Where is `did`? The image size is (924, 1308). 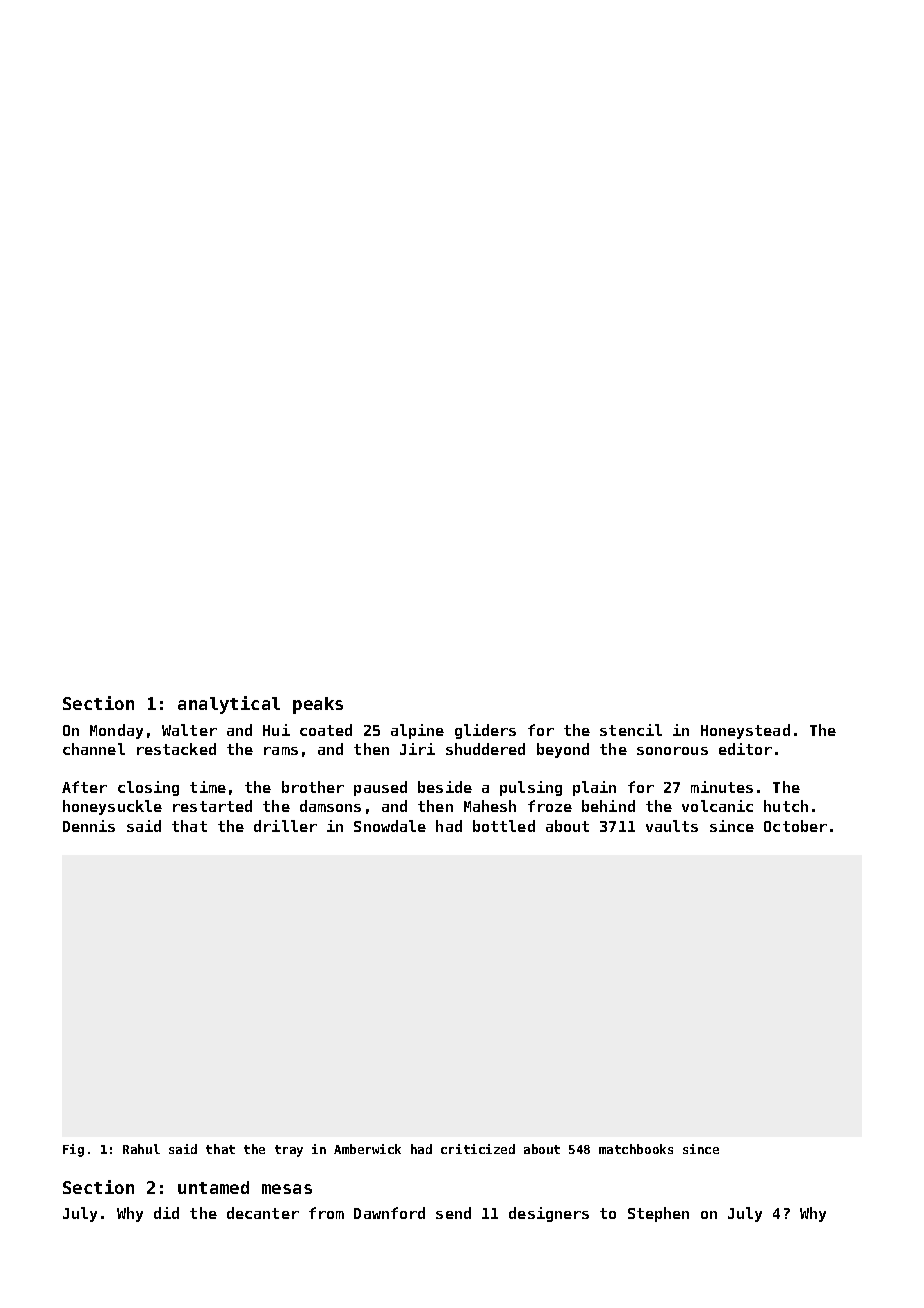
did is located at coordinates (166, 1213).
